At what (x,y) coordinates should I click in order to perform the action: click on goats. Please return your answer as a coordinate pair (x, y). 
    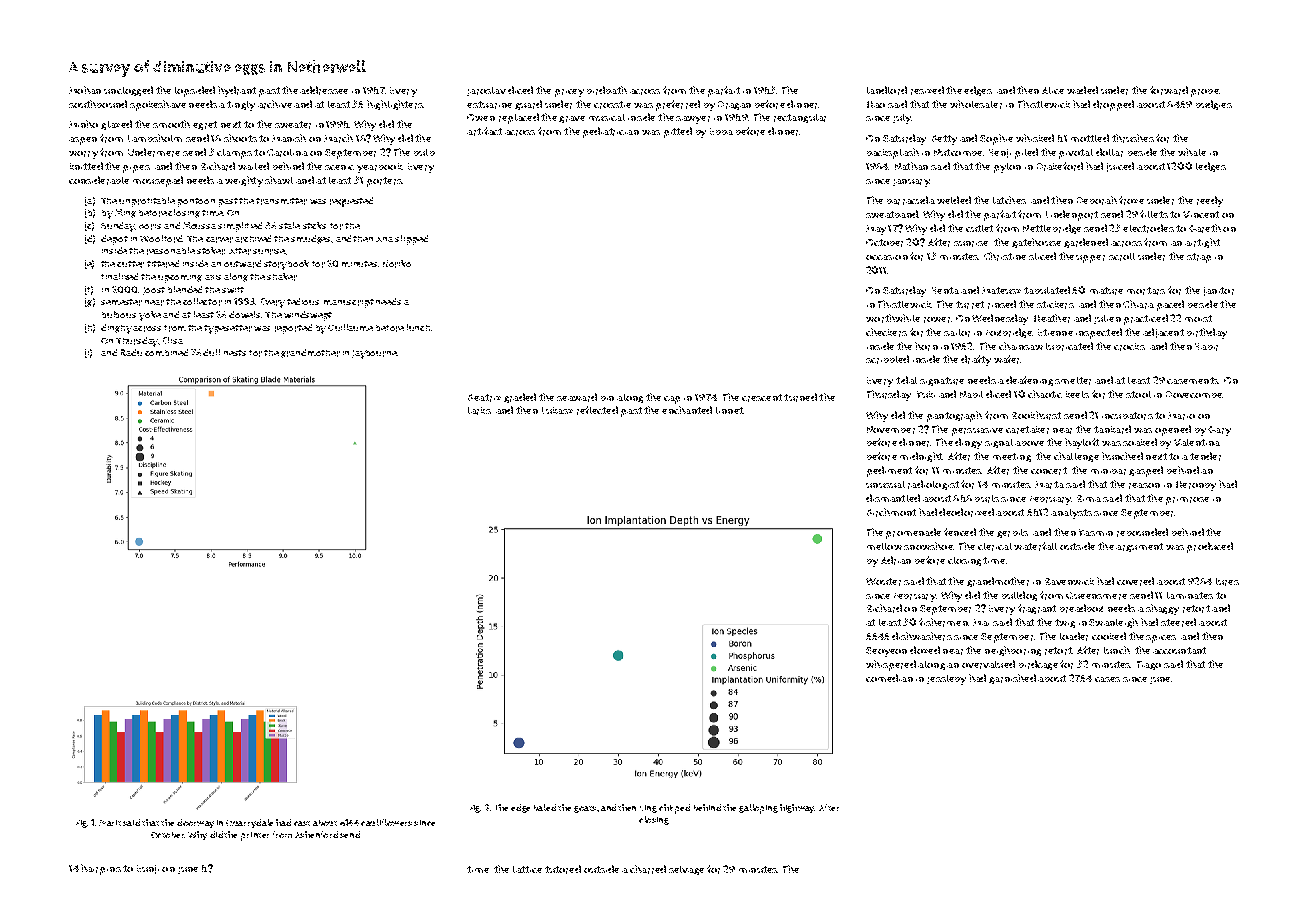
    Looking at the image, I should click on (585, 809).
